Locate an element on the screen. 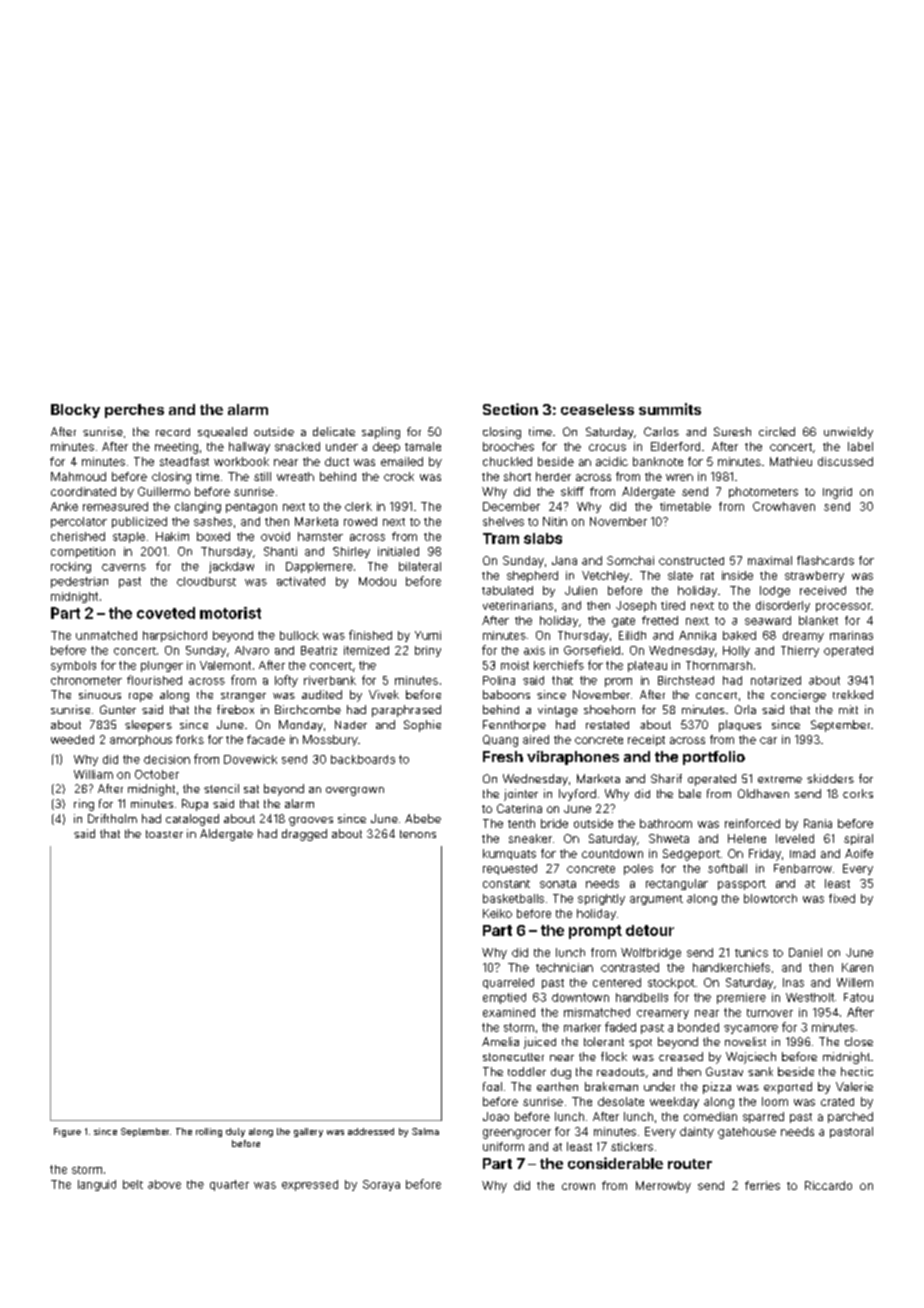  Wolfbridge is located at coordinates (651, 953).
